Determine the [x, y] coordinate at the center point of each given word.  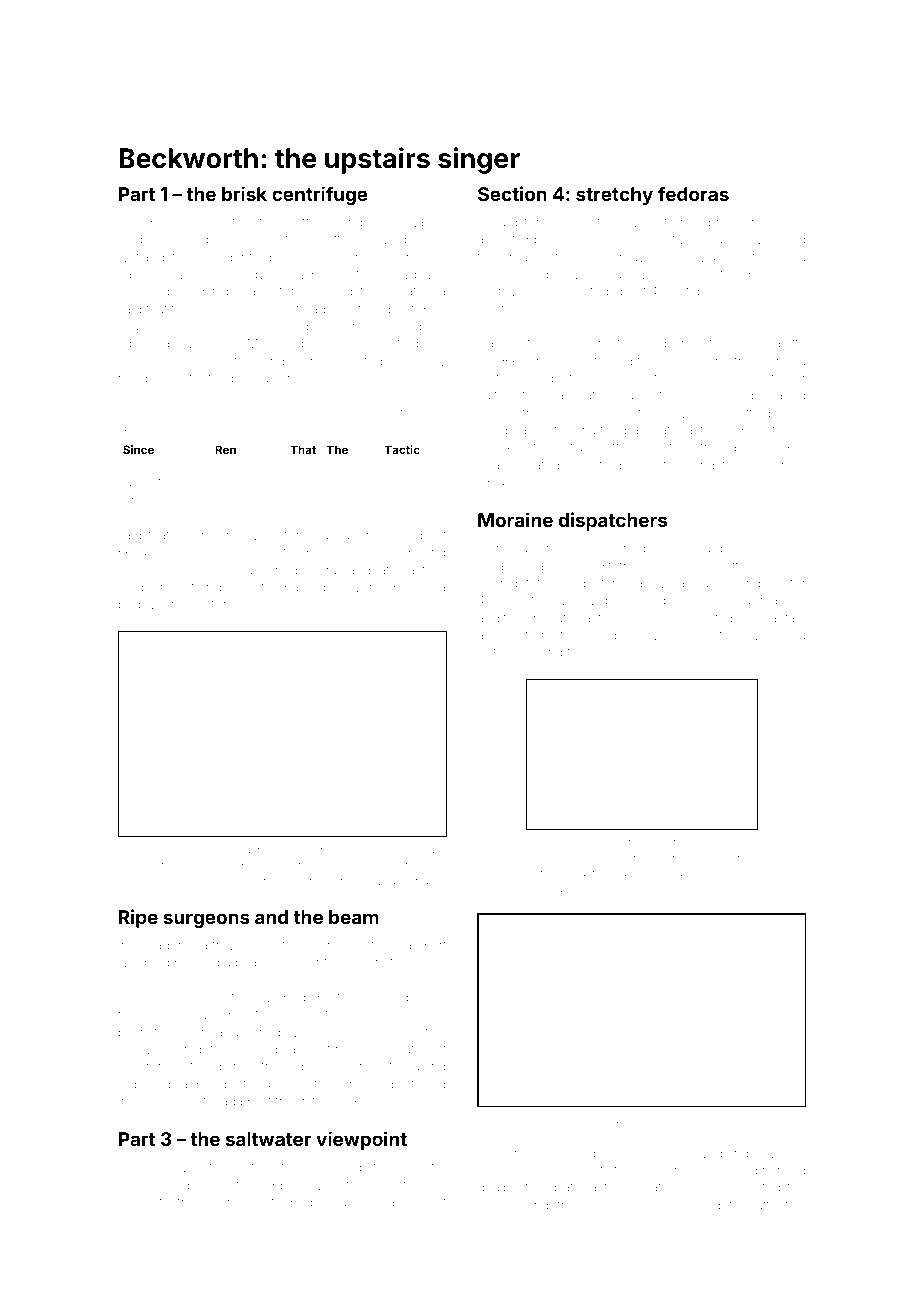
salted [495, 395]
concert [140, 1202]
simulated [709, 635]
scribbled [652, 1205]
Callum [716, 395]
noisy [430, 363]
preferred [418, 1085]
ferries [496, 1205]
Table [133, 411]
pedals [680, 362]
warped [283, 998]
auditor [498, 618]
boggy [137, 606]
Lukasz [703, 1120]
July [221, 329]
